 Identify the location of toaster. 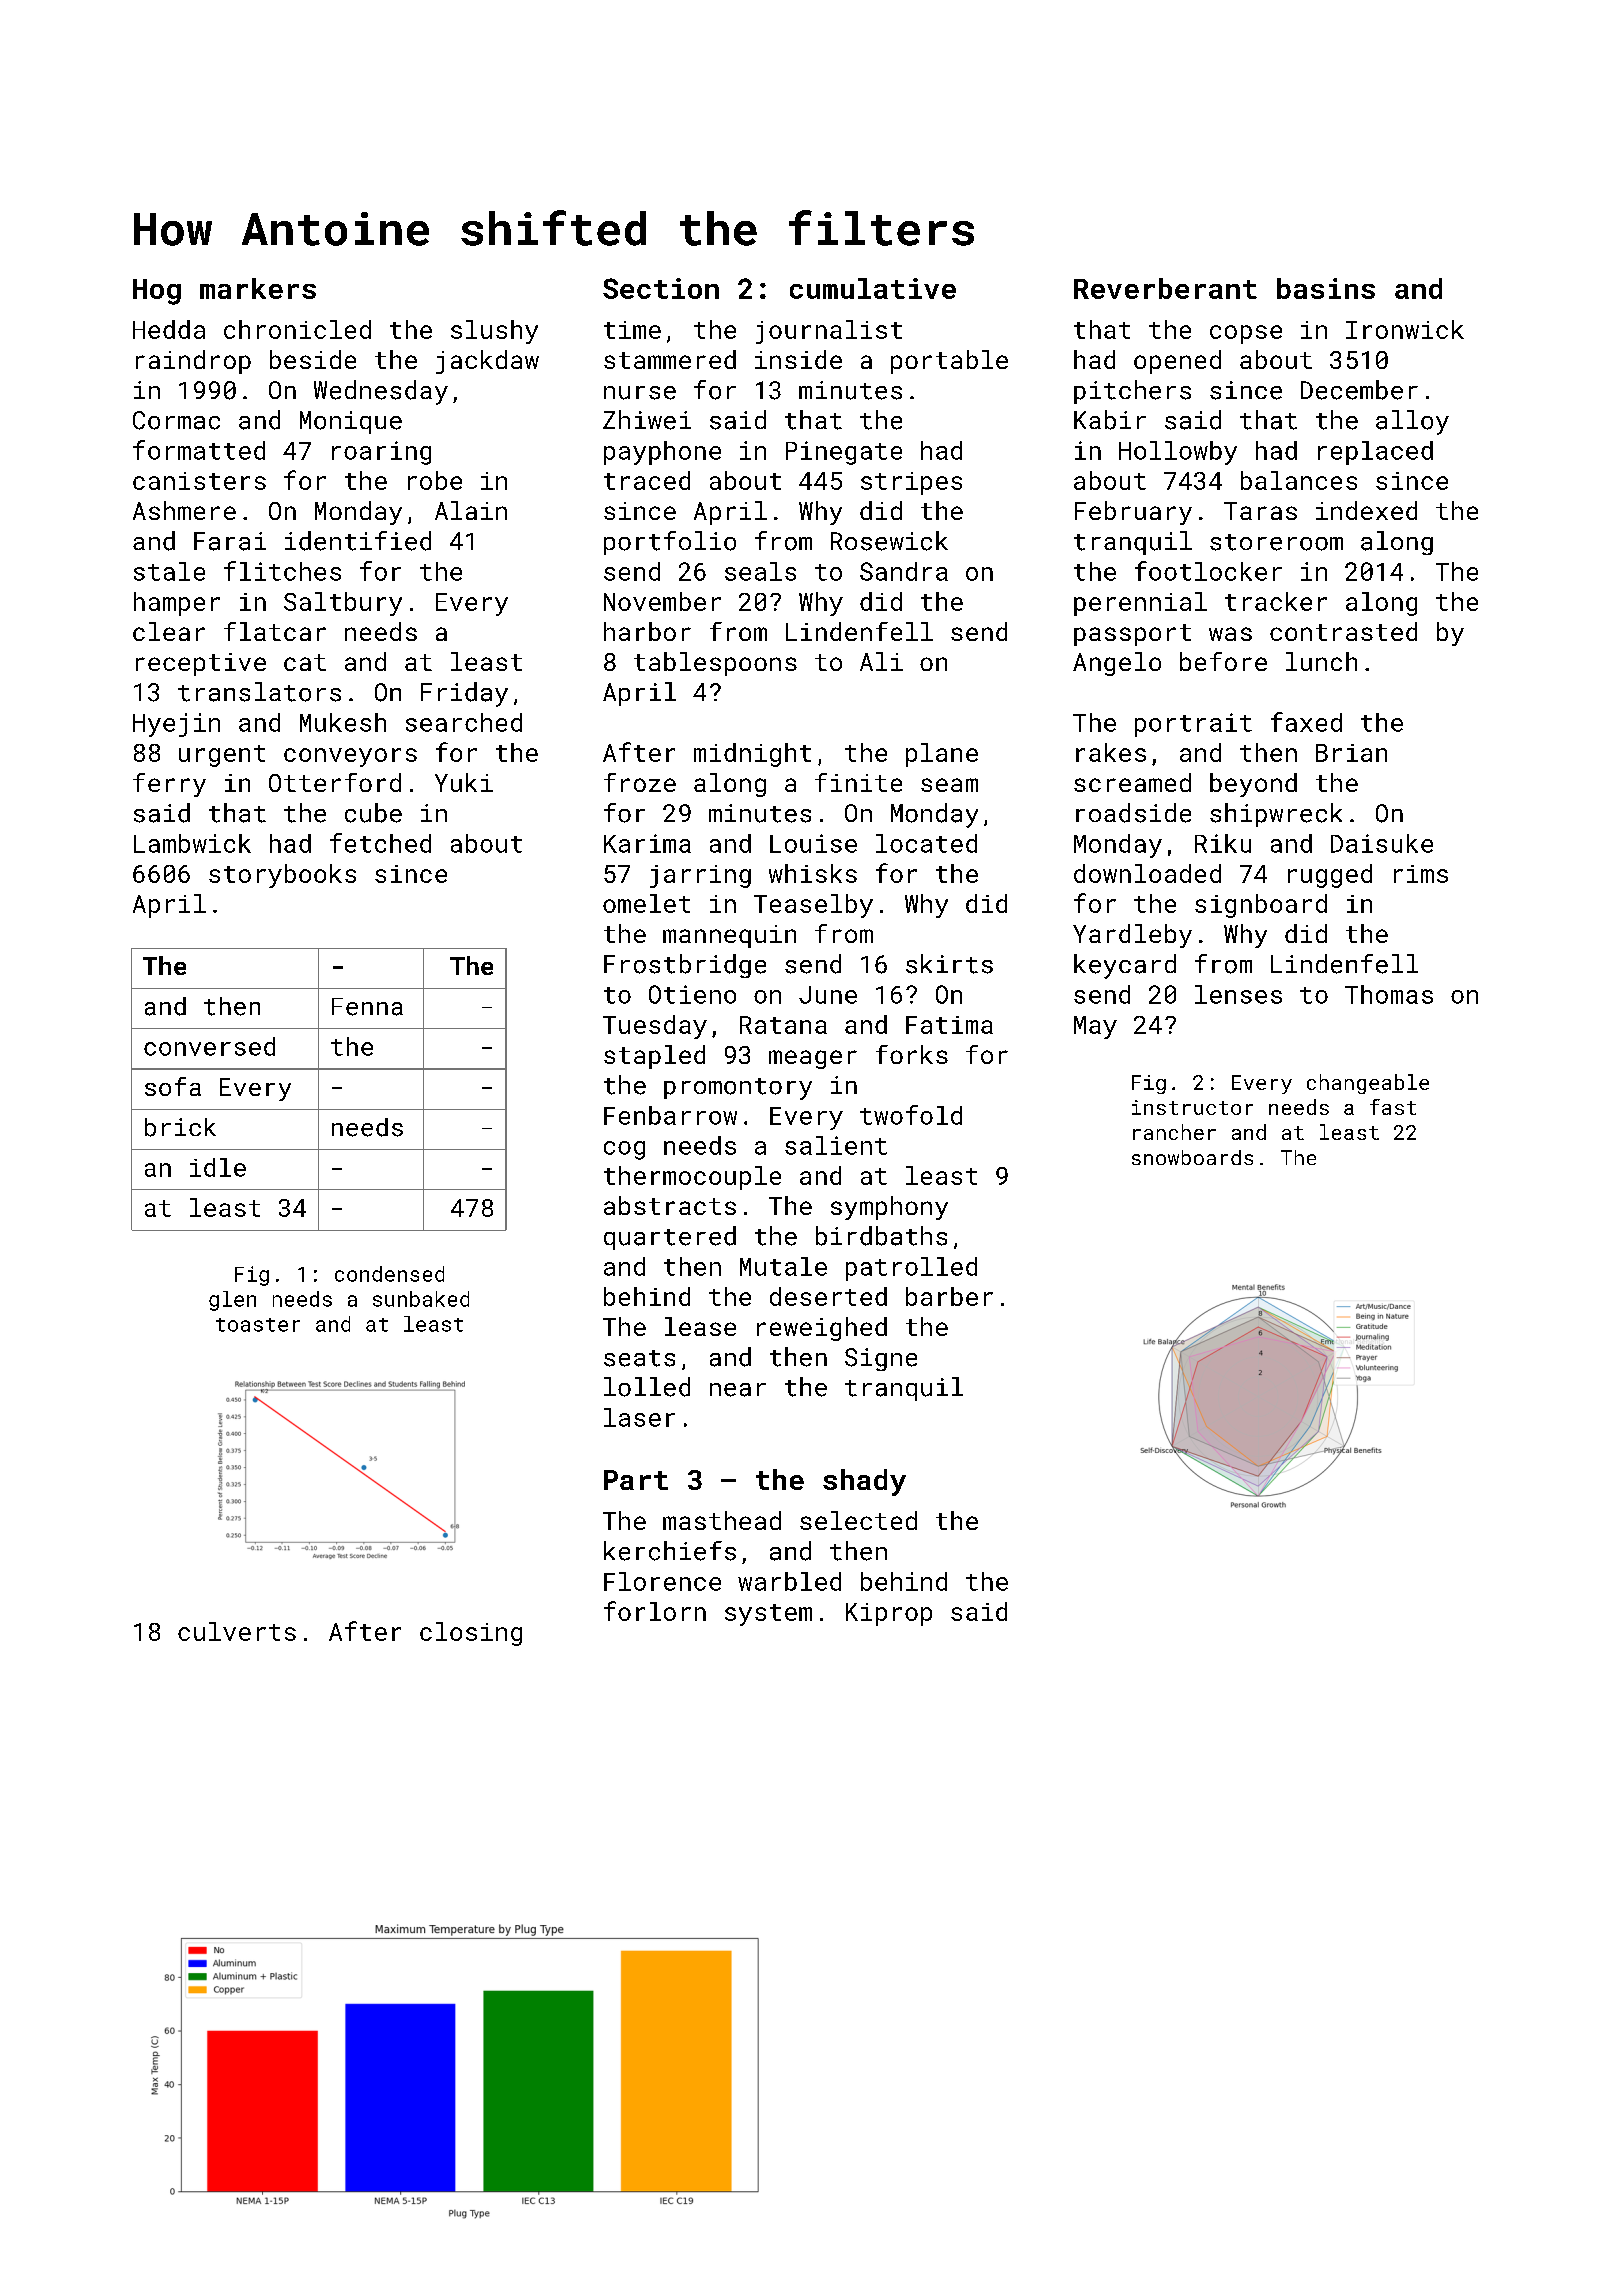
(258, 1325).
